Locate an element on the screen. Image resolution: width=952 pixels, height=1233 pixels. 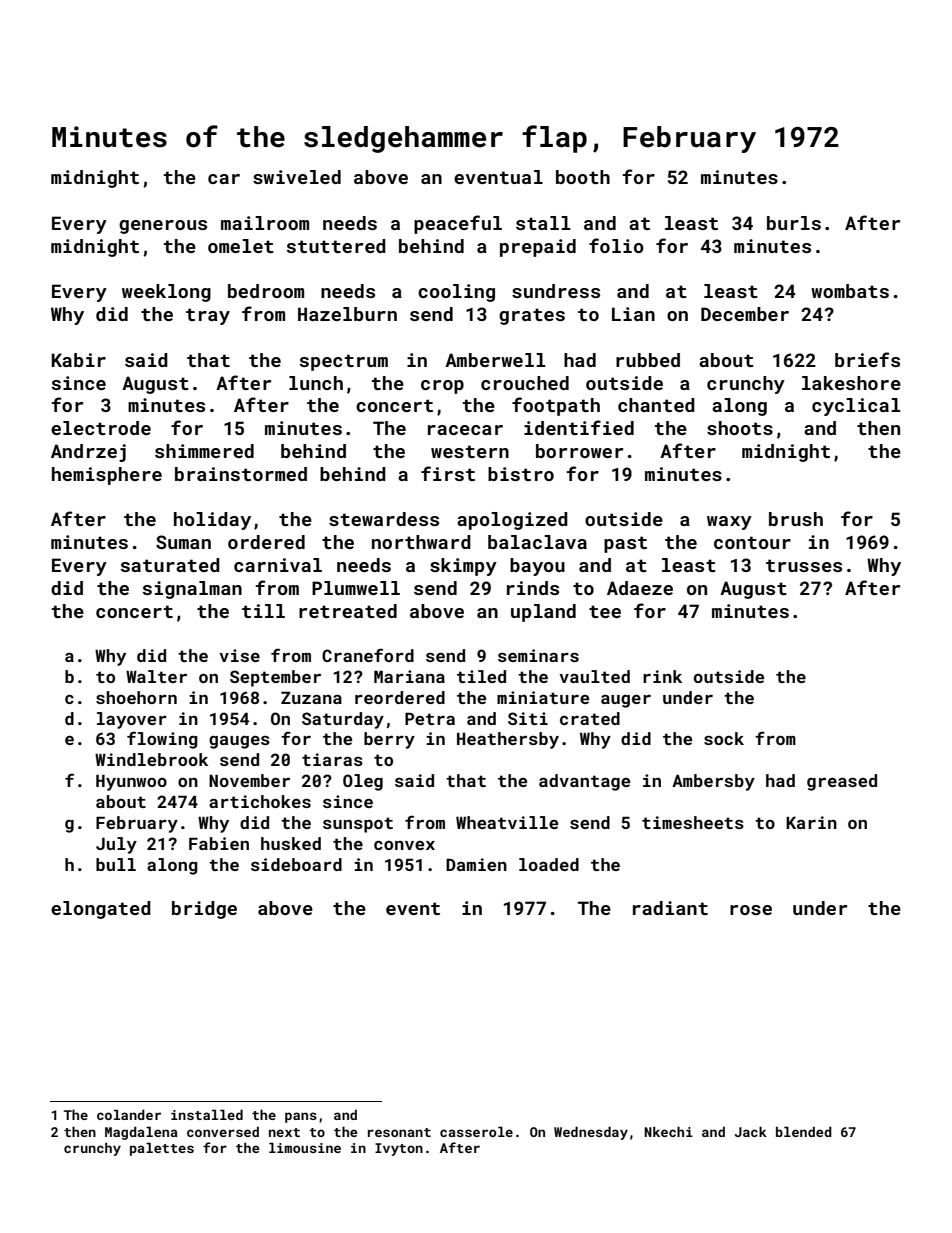
rose is located at coordinates (751, 910).
